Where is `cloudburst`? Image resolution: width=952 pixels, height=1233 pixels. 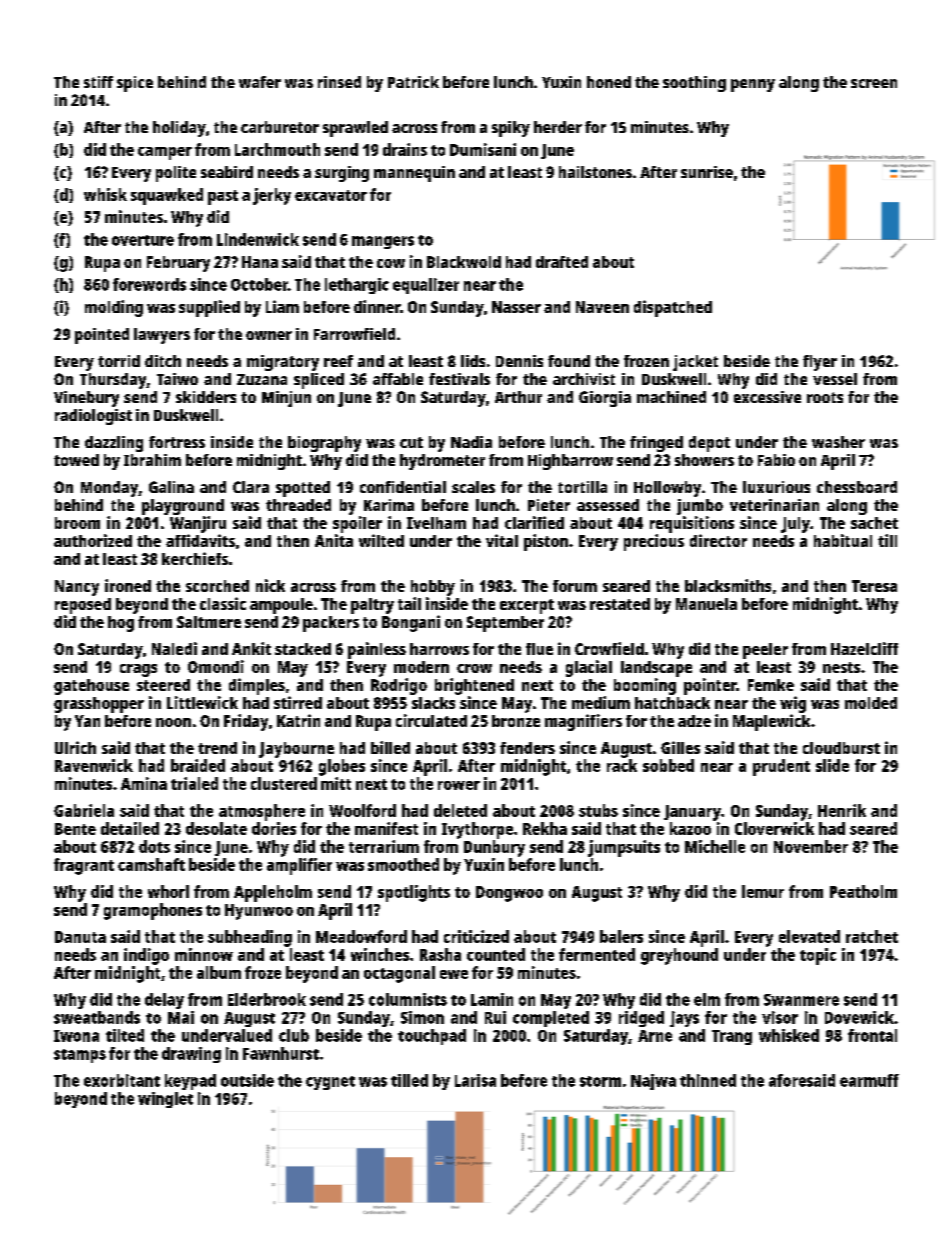
cloudburst is located at coordinates (841, 748).
